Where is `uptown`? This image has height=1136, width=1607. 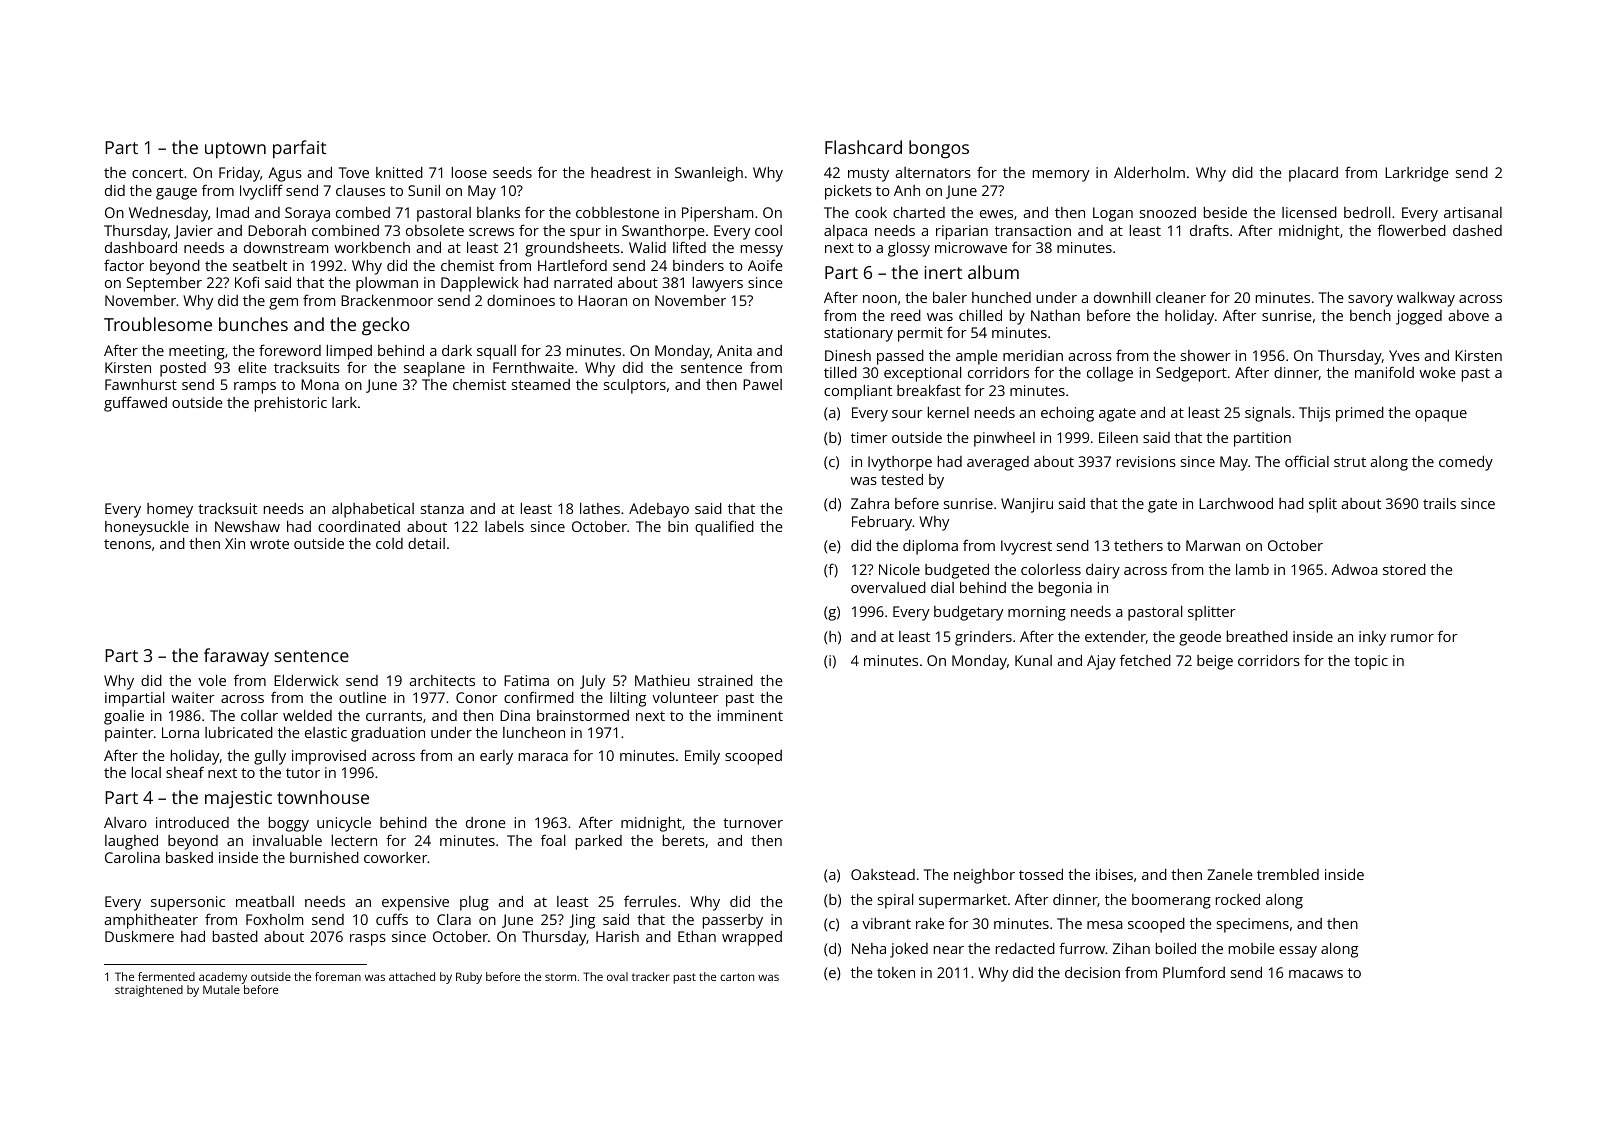 uptown is located at coordinates (235, 150).
